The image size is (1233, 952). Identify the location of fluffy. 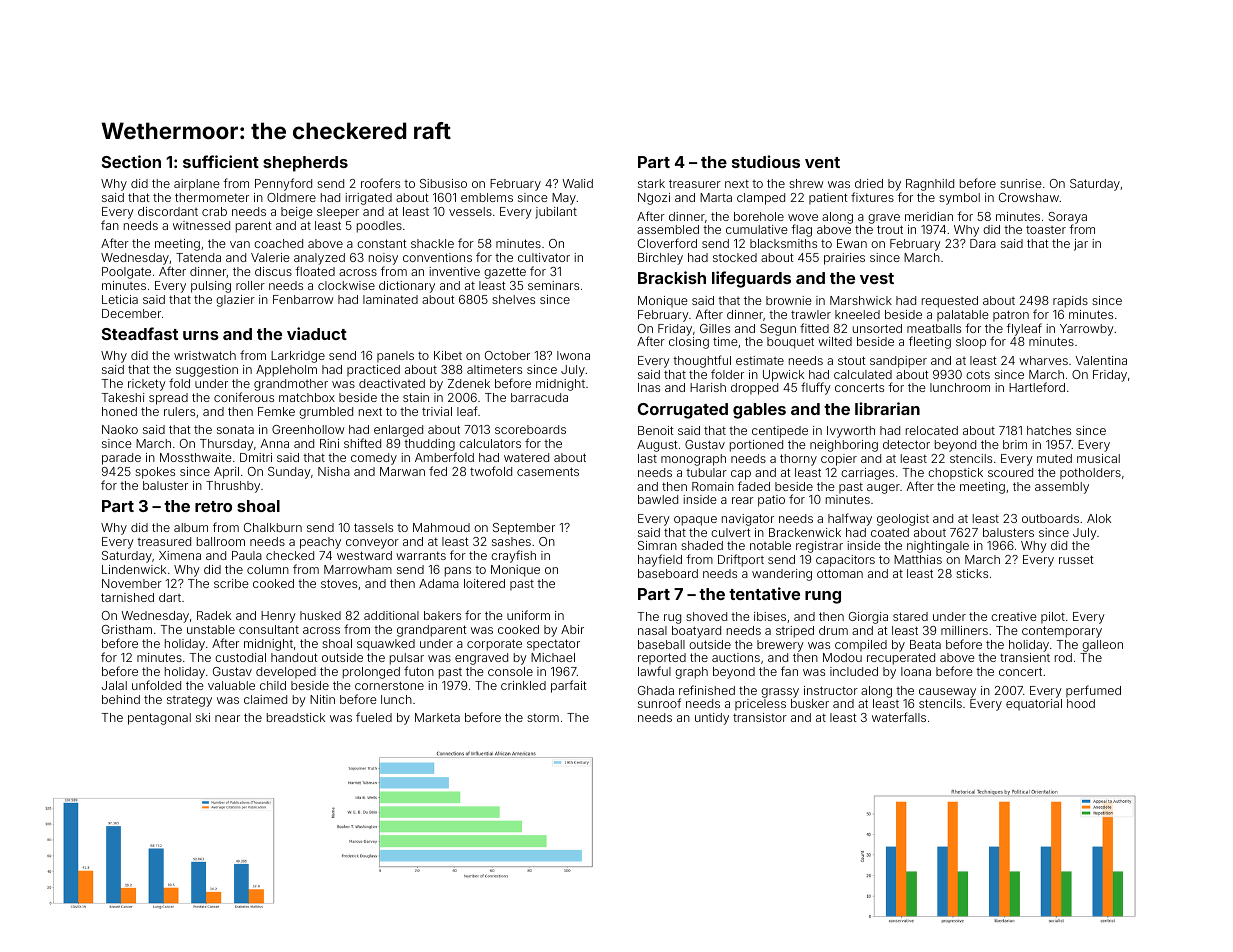
(816, 388).
